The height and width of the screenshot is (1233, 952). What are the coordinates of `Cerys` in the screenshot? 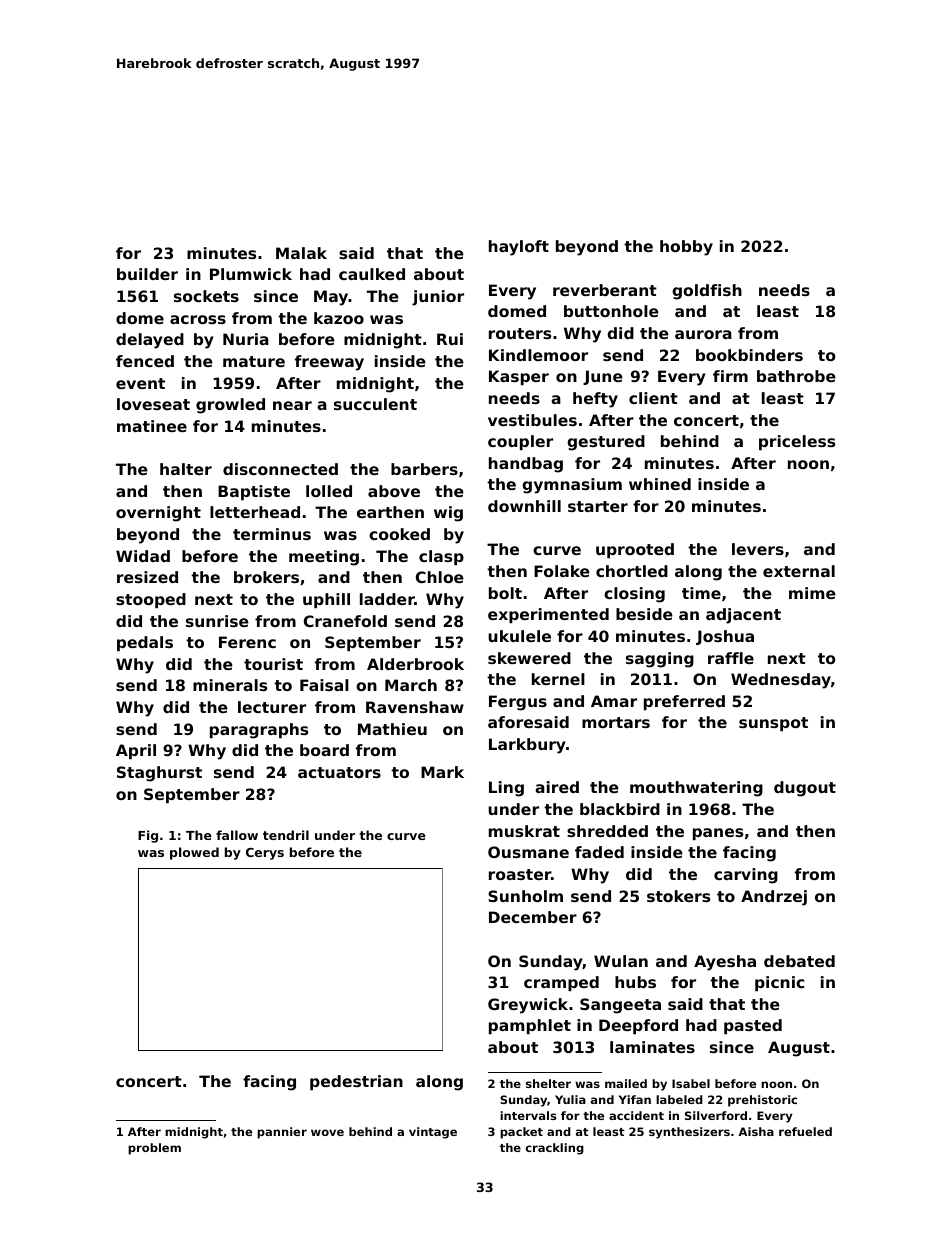 It's located at (265, 854).
